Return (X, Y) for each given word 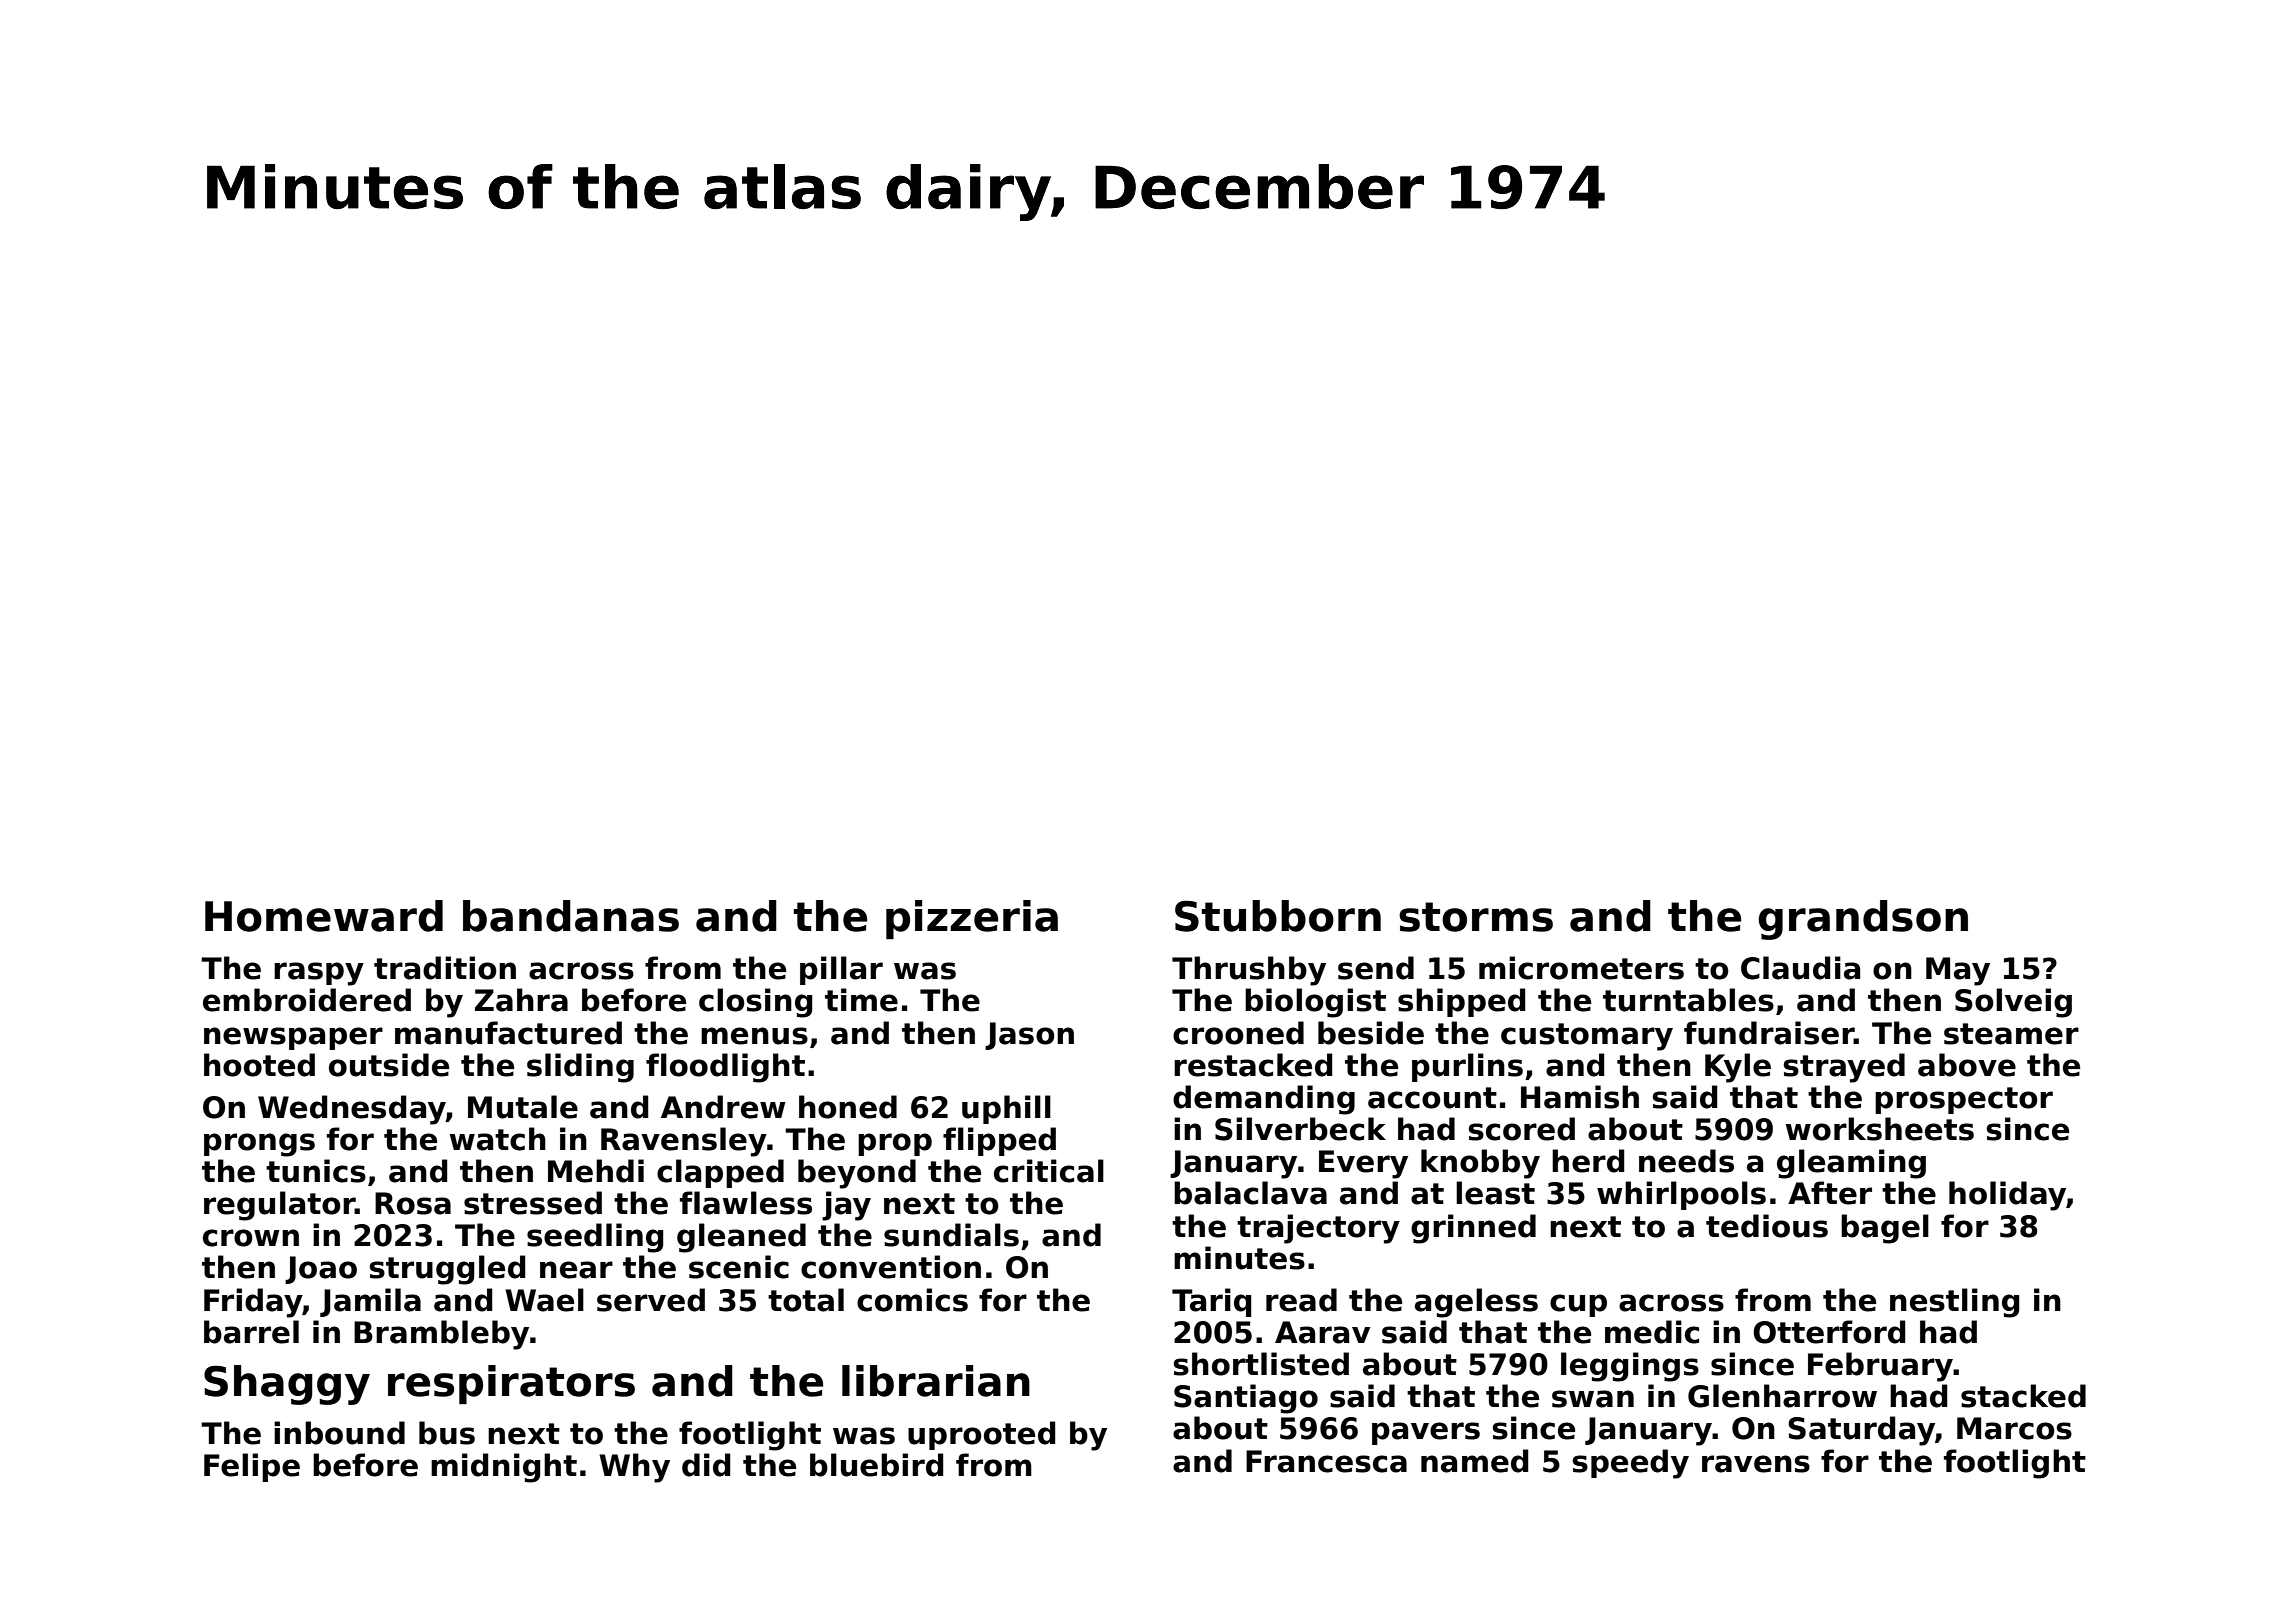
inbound (339, 1433)
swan (1593, 1399)
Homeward (324, 916)
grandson (1863, 920)
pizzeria (972, 919)
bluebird (877, 1465)
